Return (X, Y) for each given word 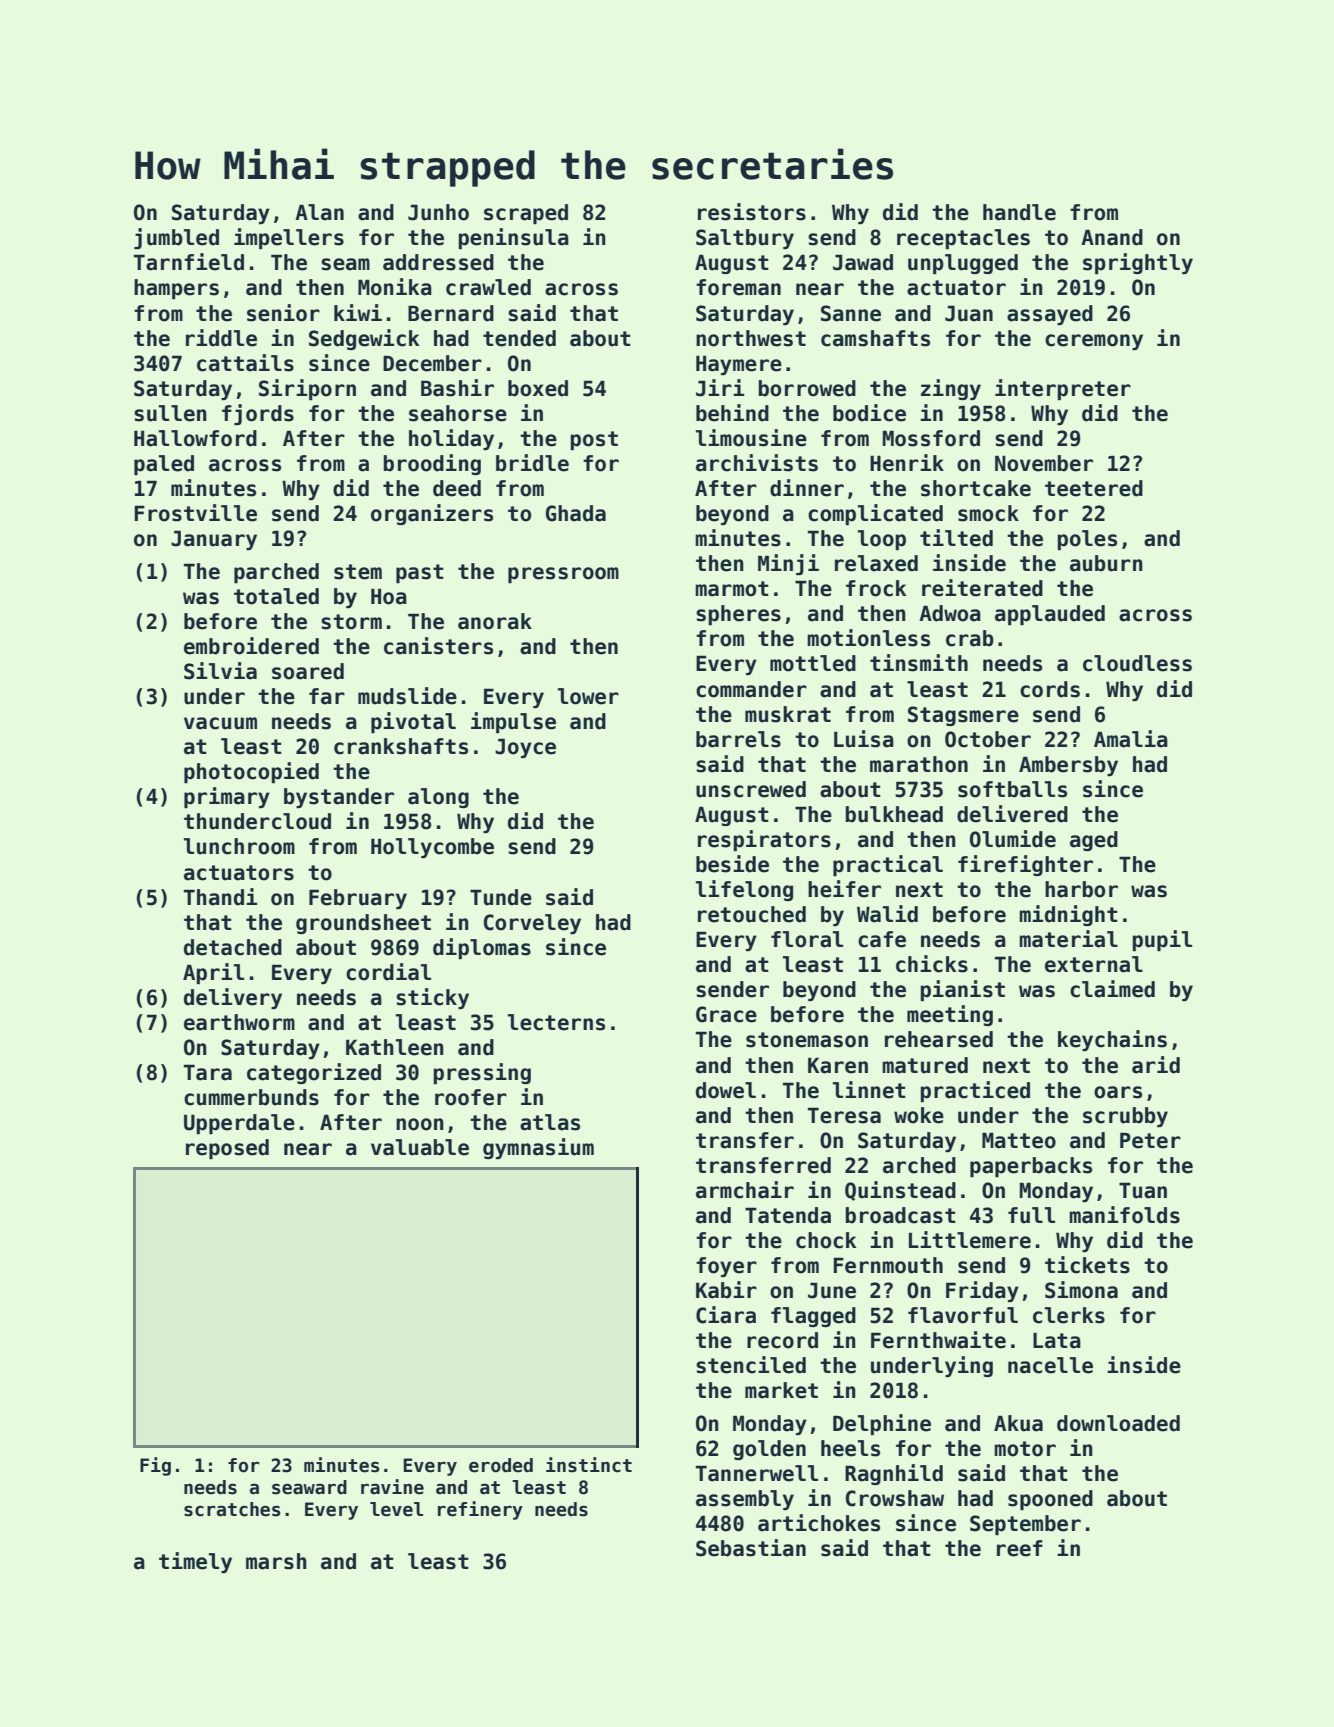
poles (1087, 540)
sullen (170, 413)
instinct (589, 1465)
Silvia (220, 671)
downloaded (1118, 1423)
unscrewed (751, 789)
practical (888, 865)
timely (195, 1562)
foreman (738, 287)
